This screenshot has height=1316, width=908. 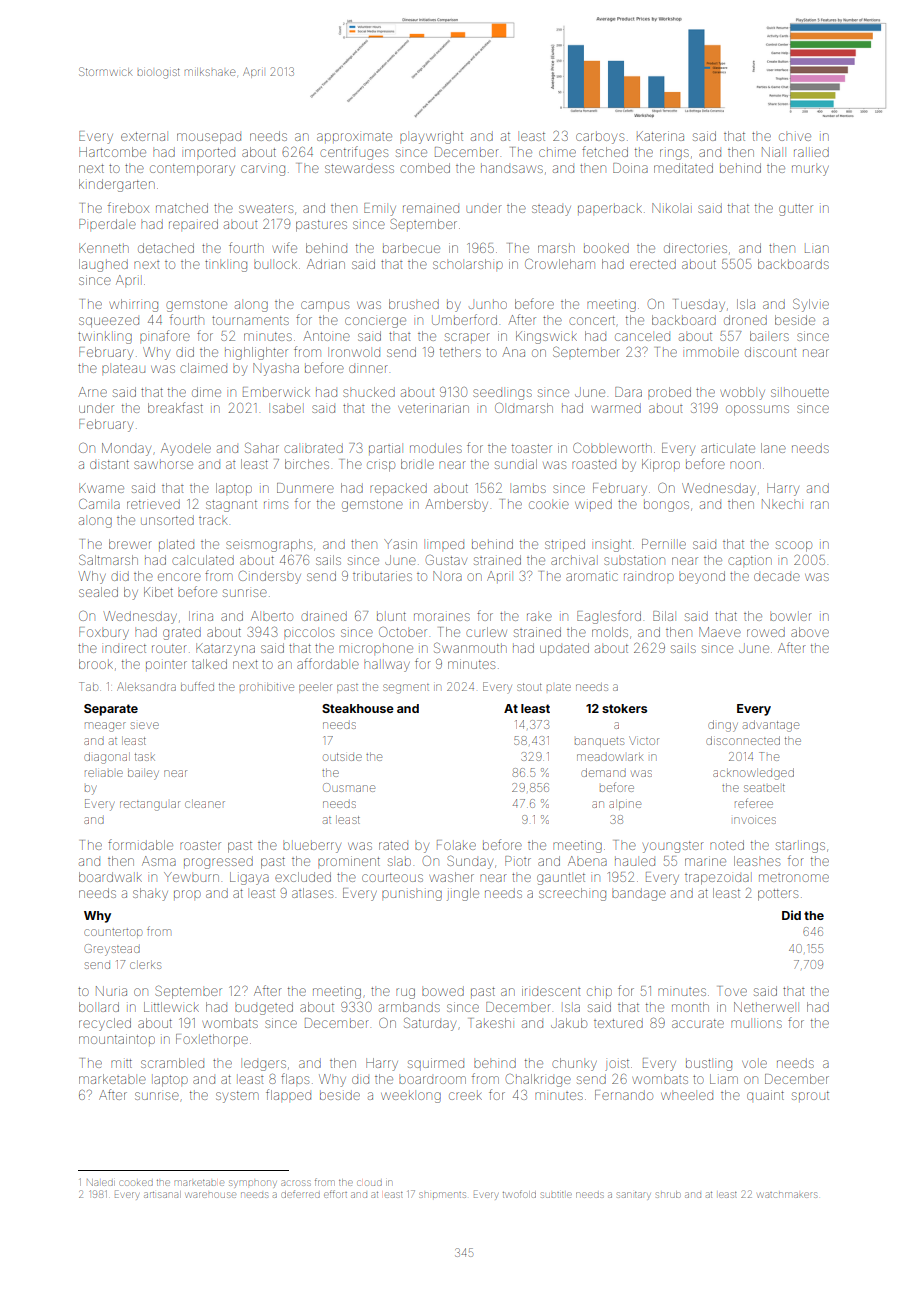 I want to click on Irina, so click(x=201, y=616).
